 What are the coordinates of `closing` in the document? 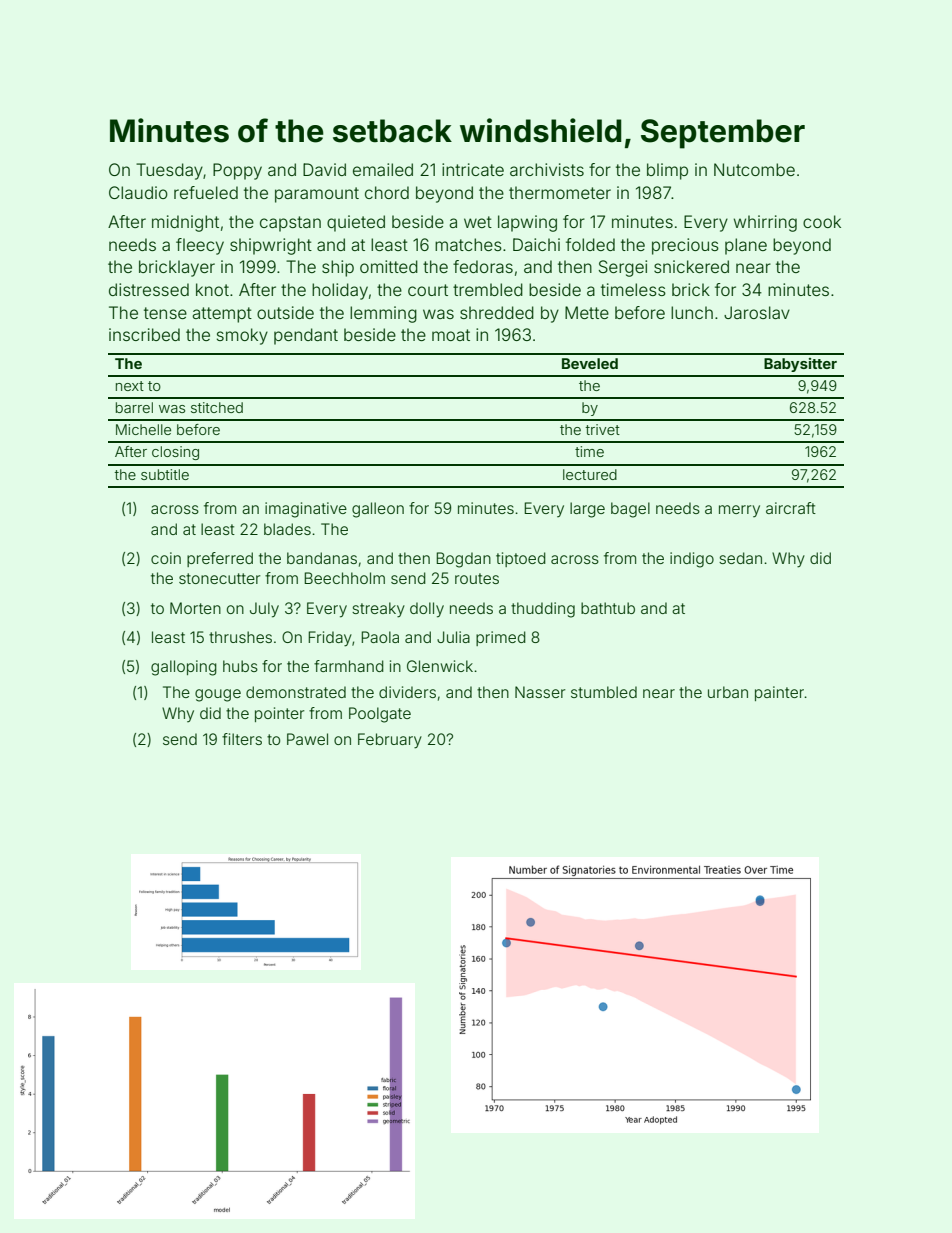 It's located at (175, 453).
